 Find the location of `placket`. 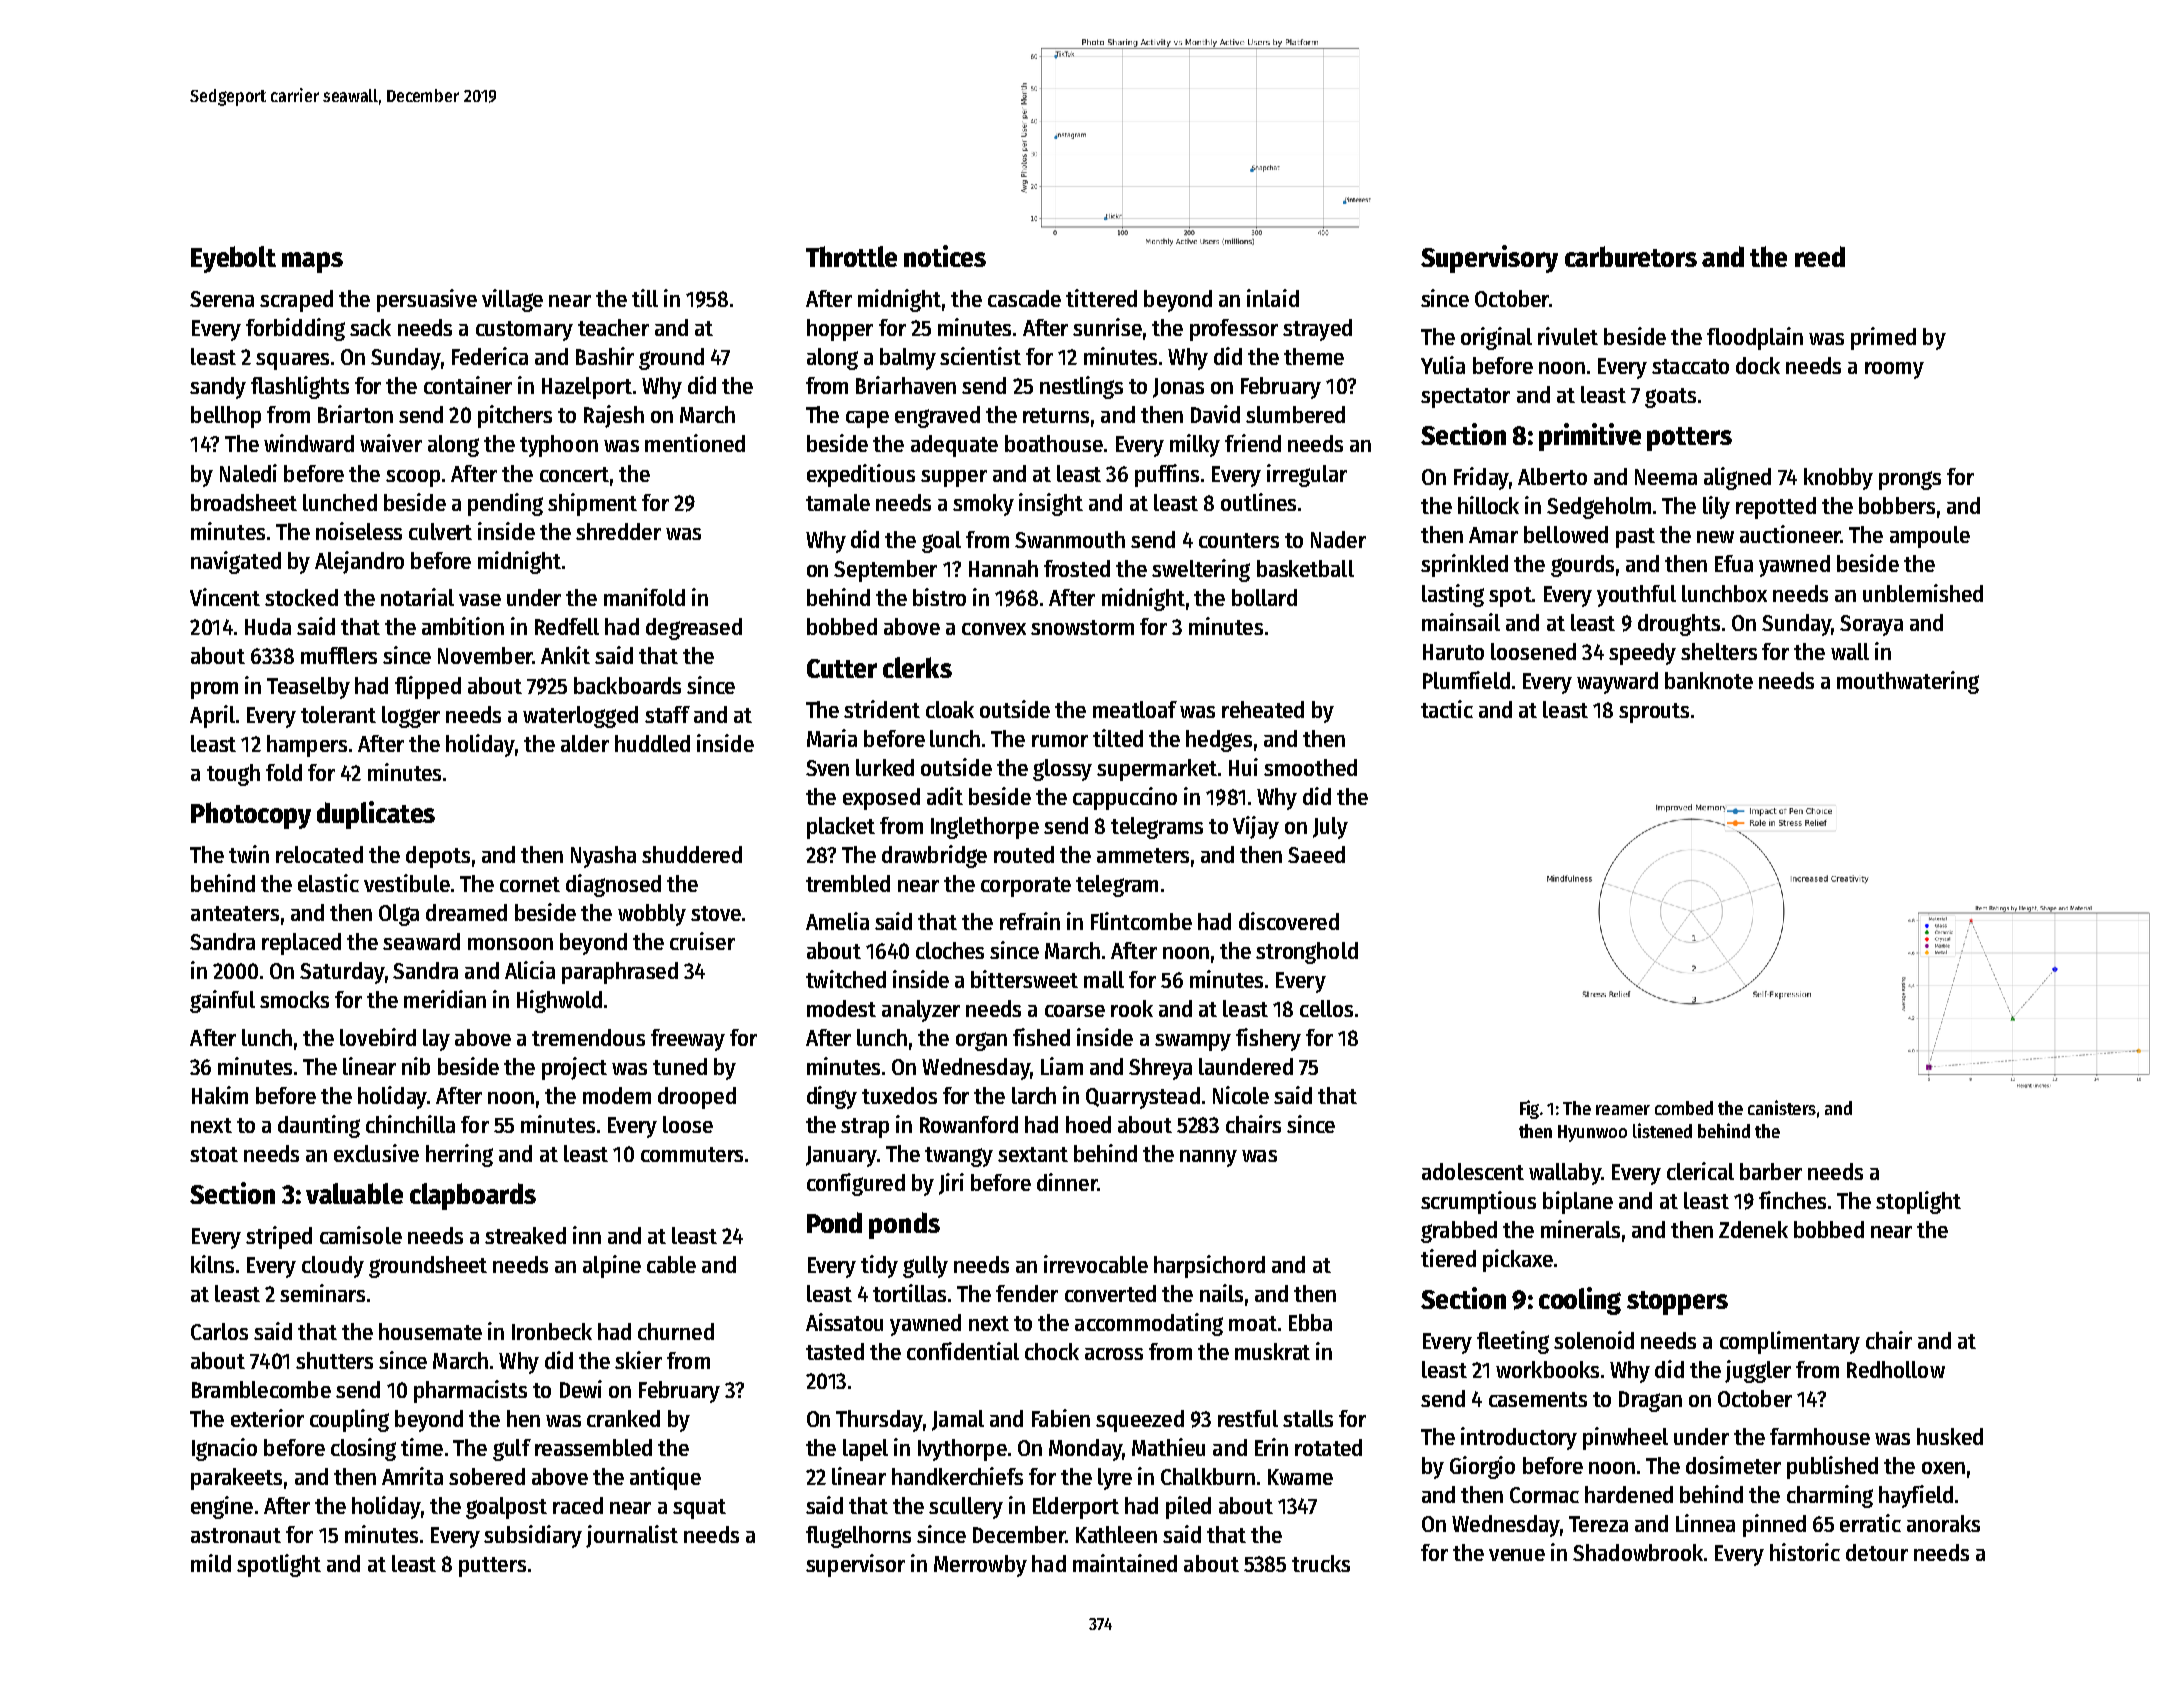

placket is located at coordinates (841, 828).
